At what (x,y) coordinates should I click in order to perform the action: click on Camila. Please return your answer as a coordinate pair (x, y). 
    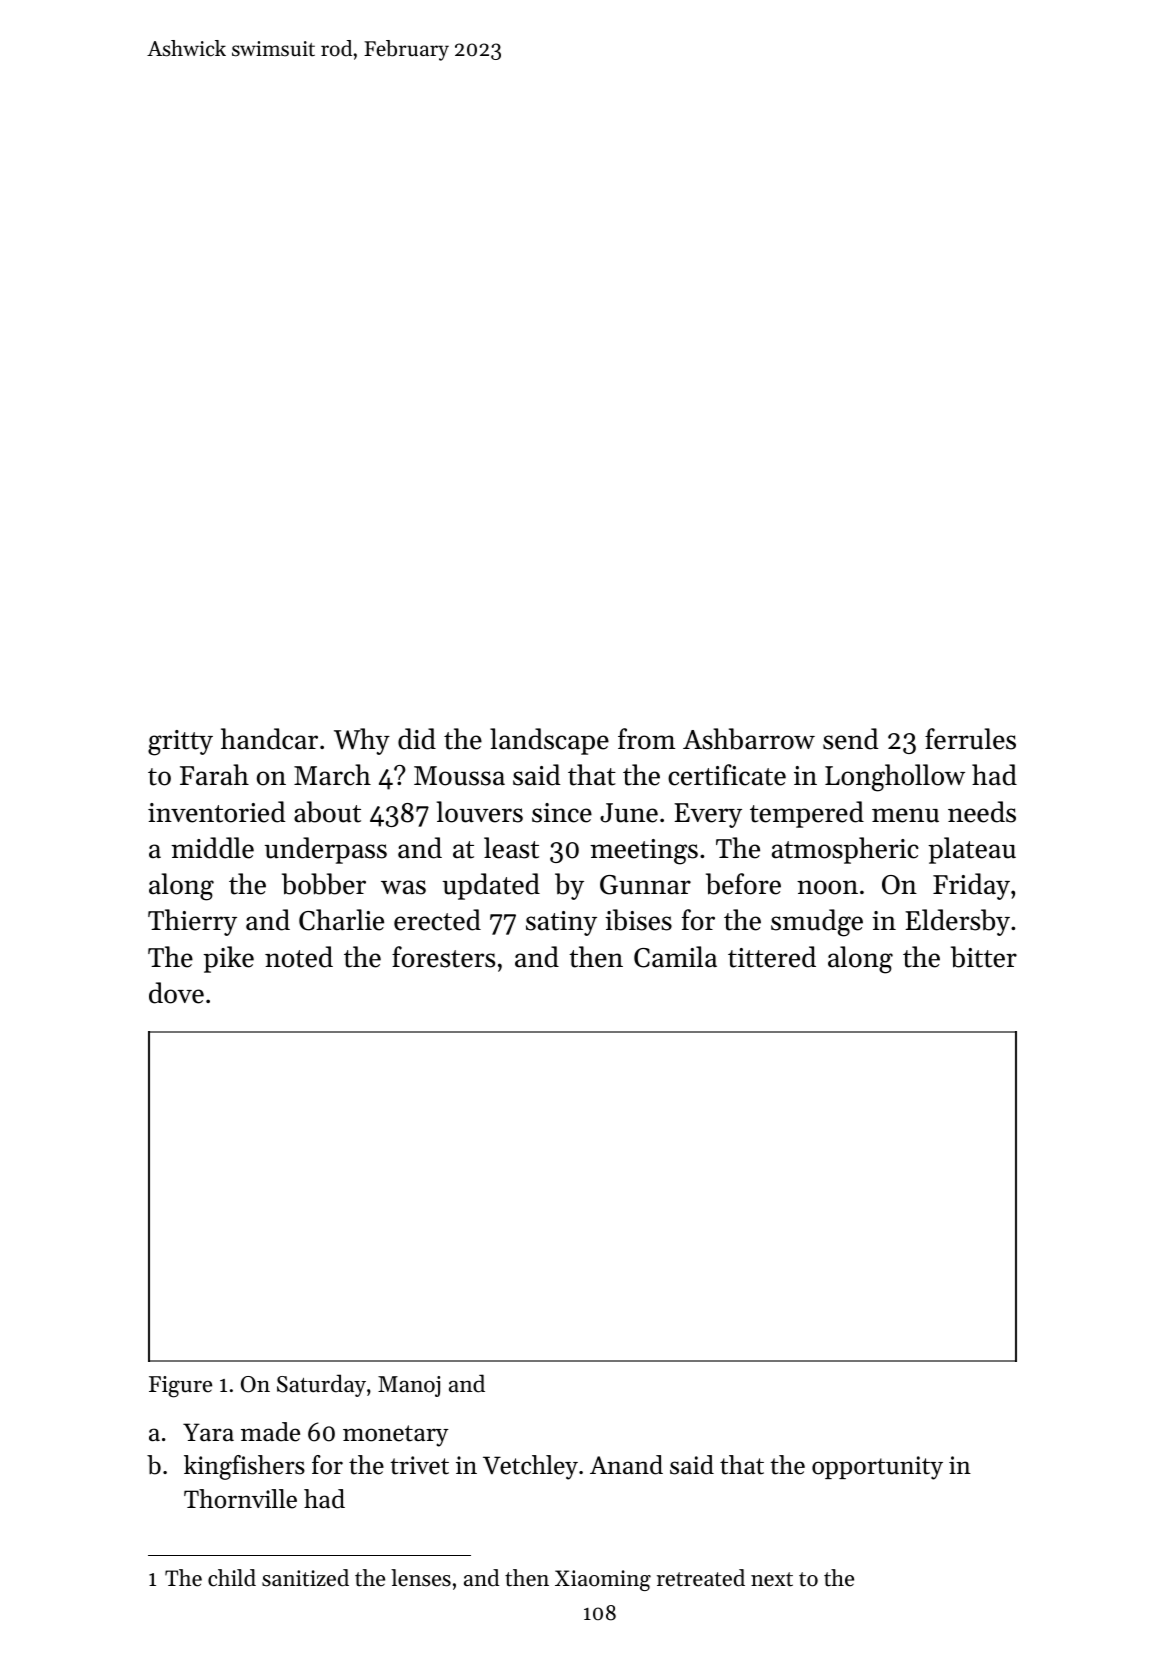
    Looking at the image, I should click on (675, 957).
